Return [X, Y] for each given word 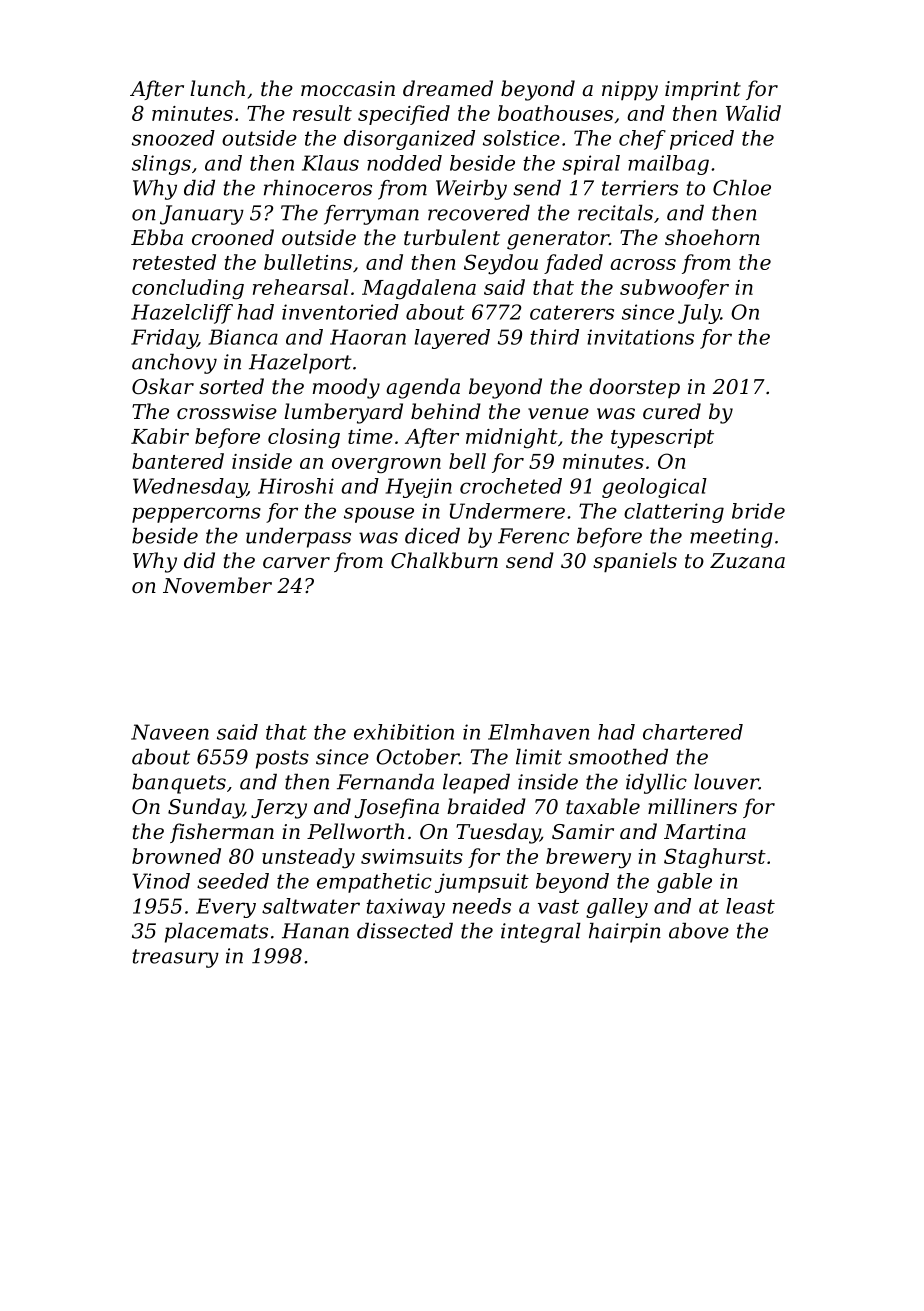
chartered [693, 732]
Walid [753, 113]
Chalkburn [444, 560]
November [217, 585]
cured [672, 411]
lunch [217, 88]
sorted [231, 386]
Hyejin [418, 488]
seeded [233, 881]
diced [432, 536]
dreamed [448, 88]
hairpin [625, 933]
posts [282, 759]
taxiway [405, 908]
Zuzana [747, 561]
